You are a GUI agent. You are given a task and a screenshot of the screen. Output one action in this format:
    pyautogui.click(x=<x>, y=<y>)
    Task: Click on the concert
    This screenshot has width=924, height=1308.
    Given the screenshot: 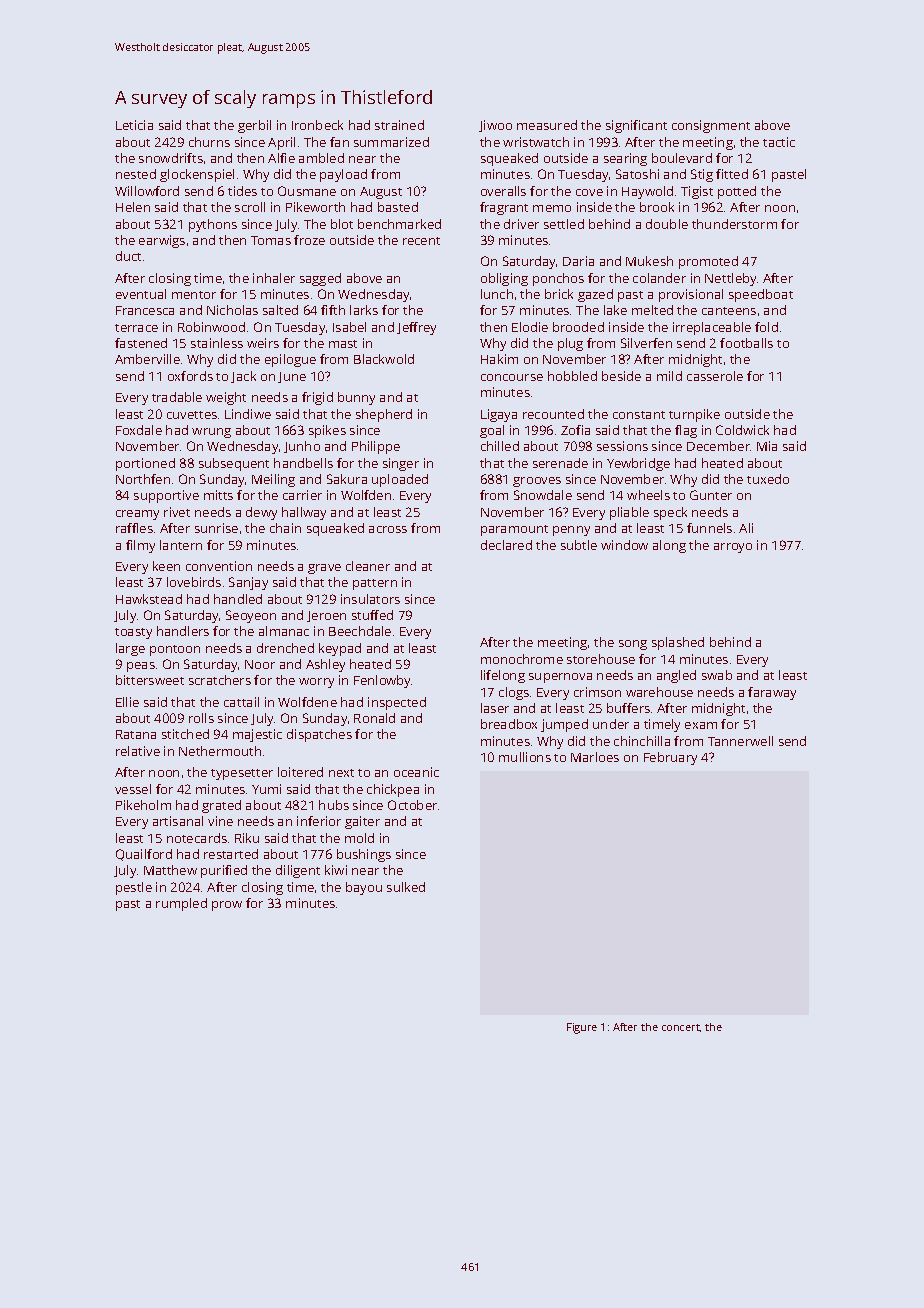 What is the action you would take?
    pyautogui.click(x=681, y=1027)
